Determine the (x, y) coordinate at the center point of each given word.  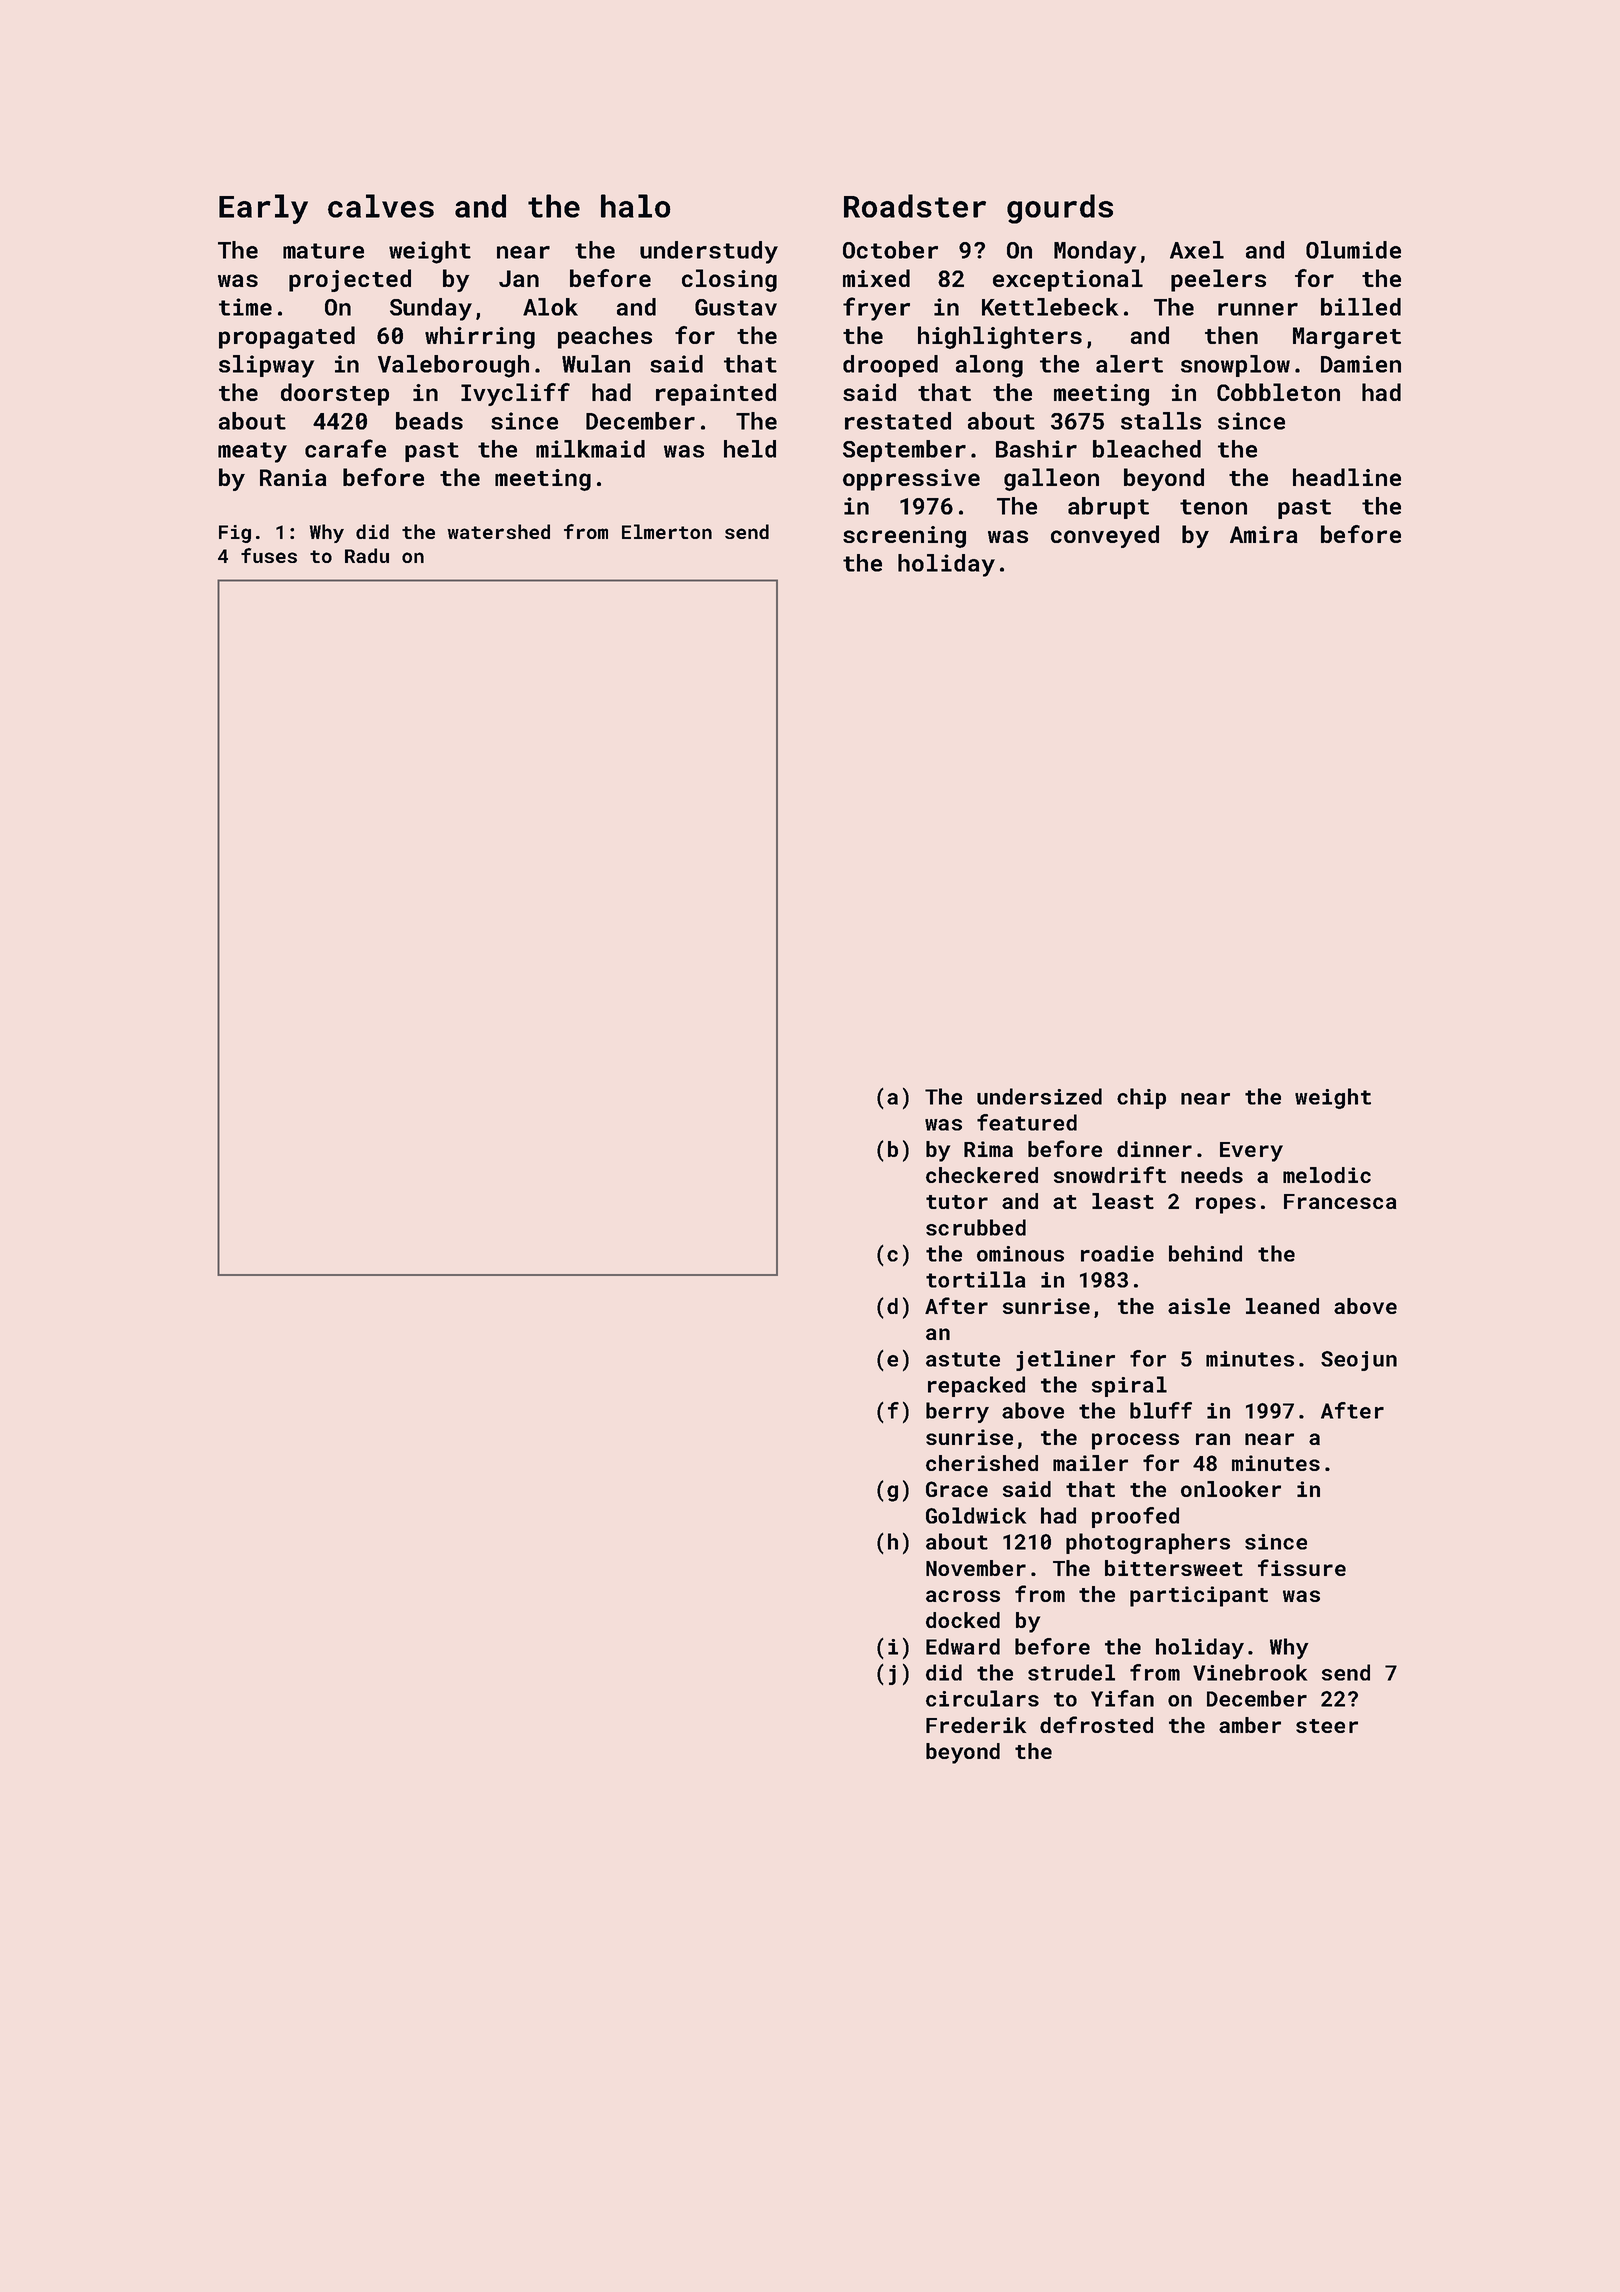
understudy (709, 252)
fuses (269, 555)
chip (1141, 1098)
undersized (1039, 1096)
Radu (367, 555)
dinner (1154, 1149)
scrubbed (976, 1227)
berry (957, 1412)
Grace (957, 1489)
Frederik (976, 1725)
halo (636, 206)
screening (904, 537)
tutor (957, 1202)
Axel (1197, 250)
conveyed (1105, 536)
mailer (1090, 1463)
